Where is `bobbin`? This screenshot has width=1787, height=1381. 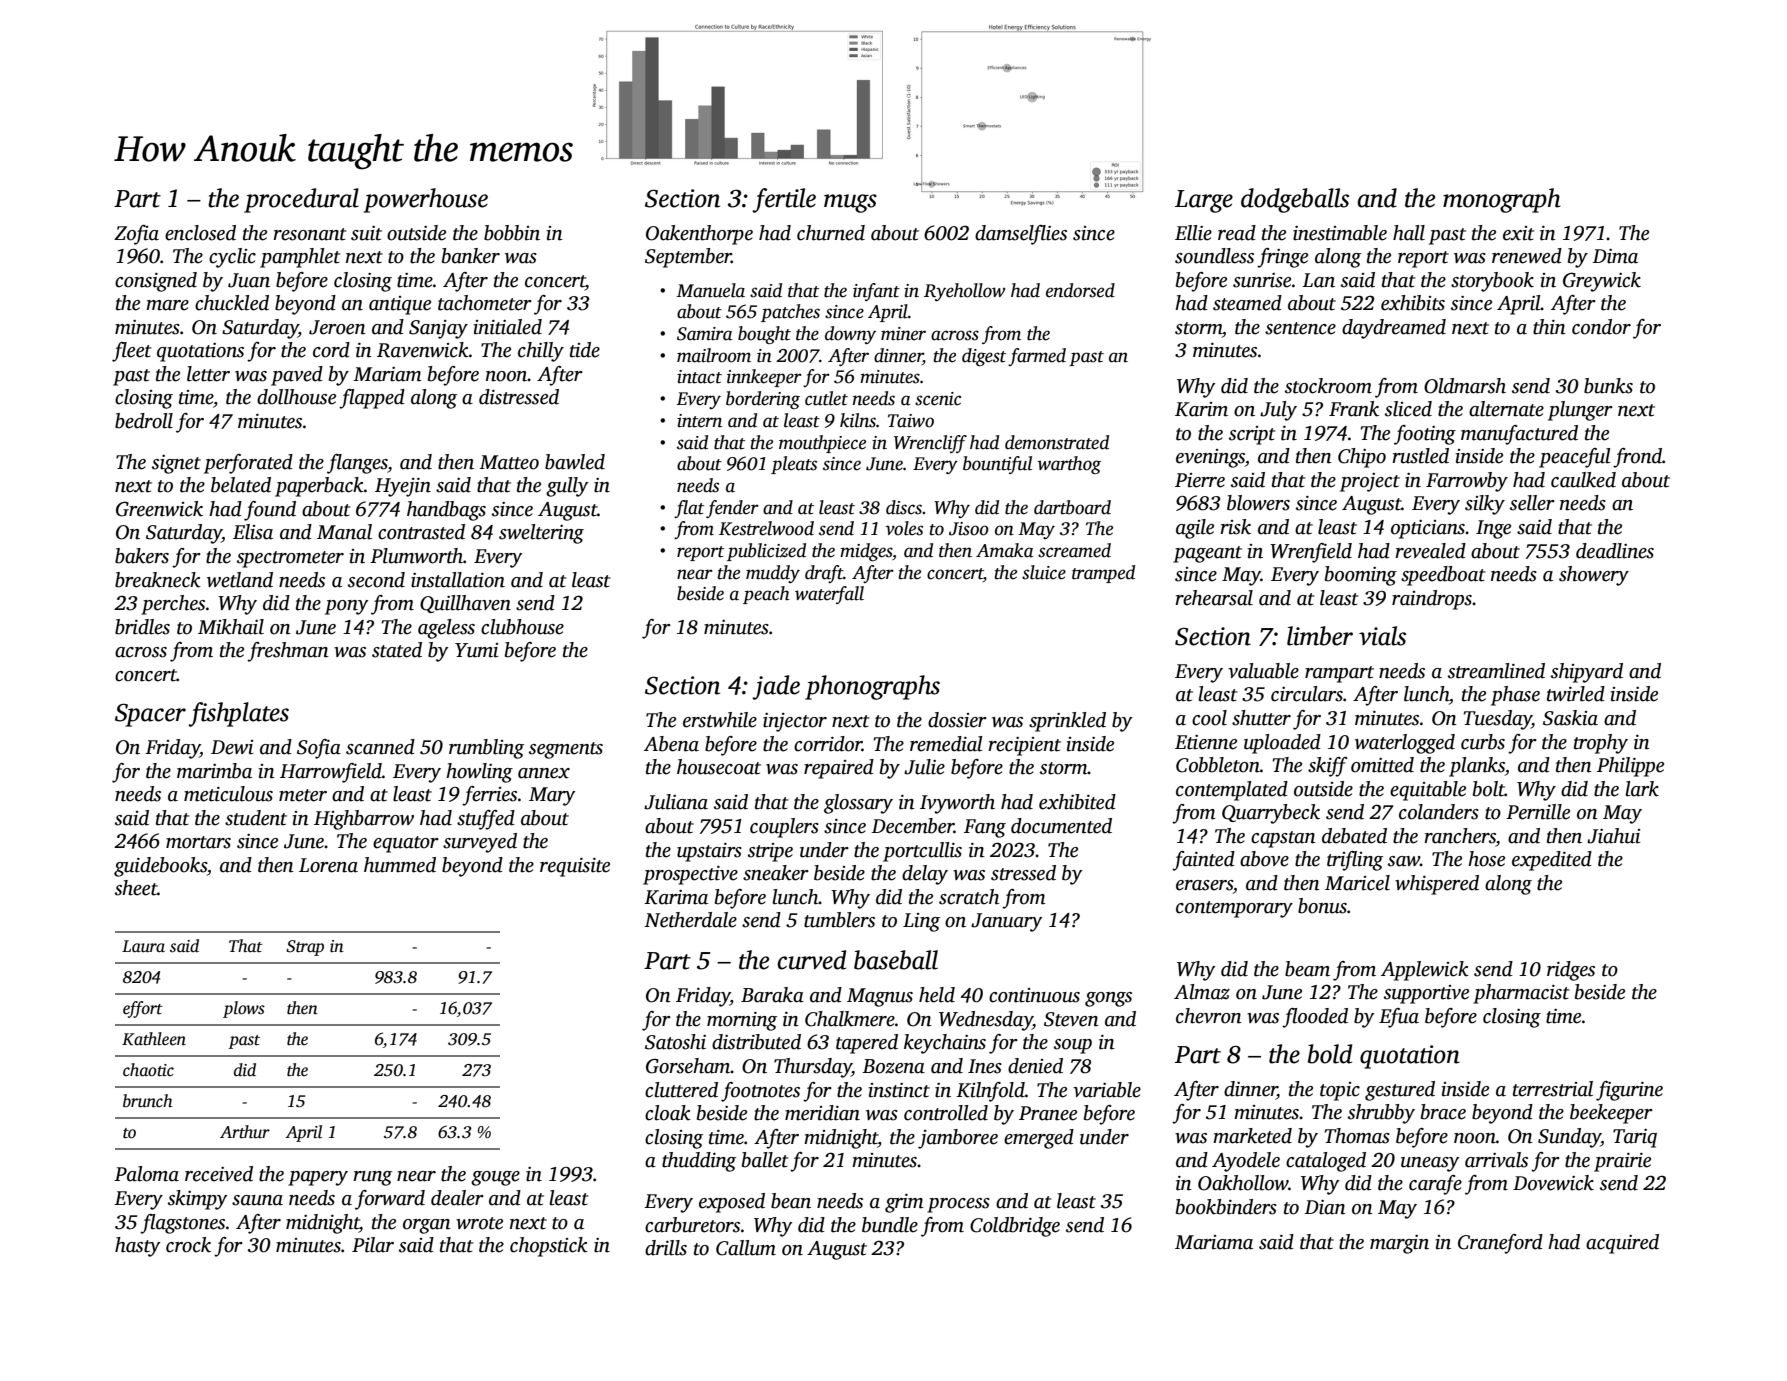 bobbin is located at coordinates (512, 233).
